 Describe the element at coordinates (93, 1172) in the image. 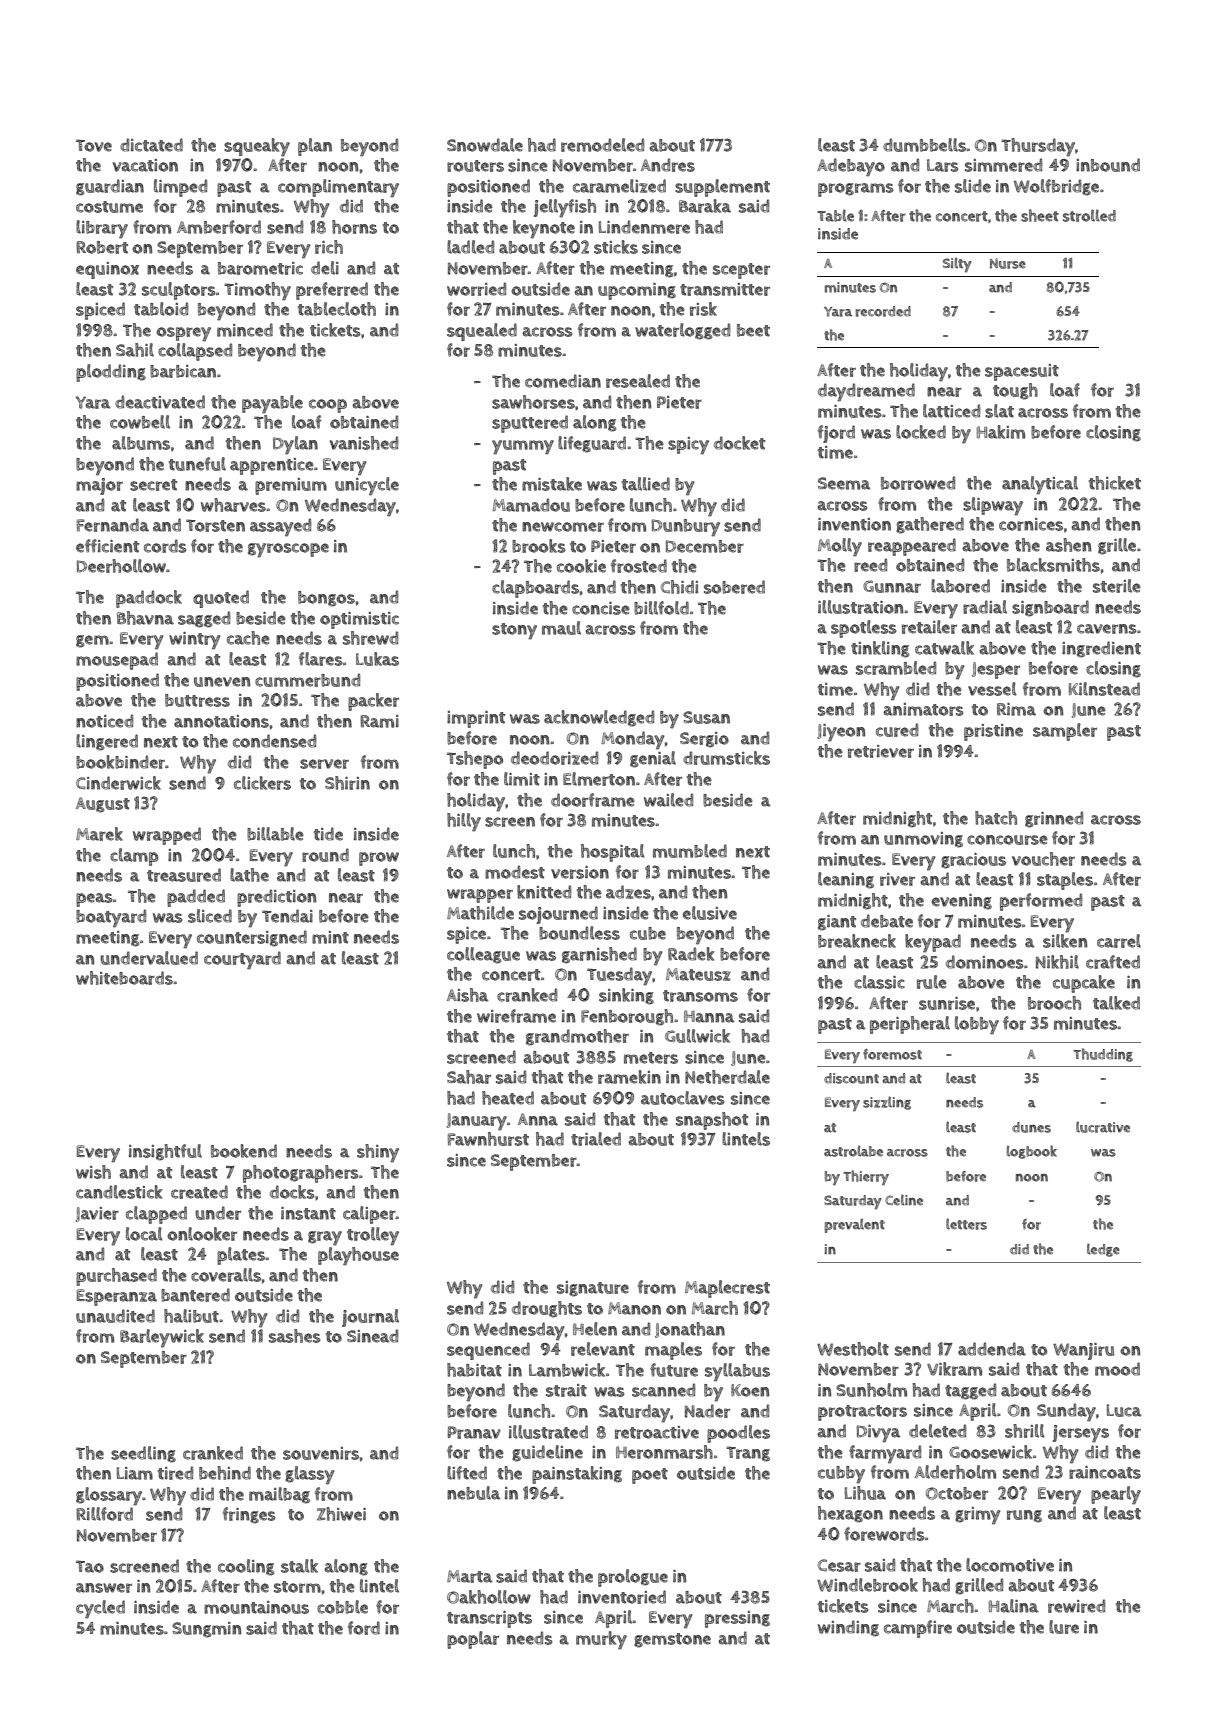

I see `wish` at that location.
